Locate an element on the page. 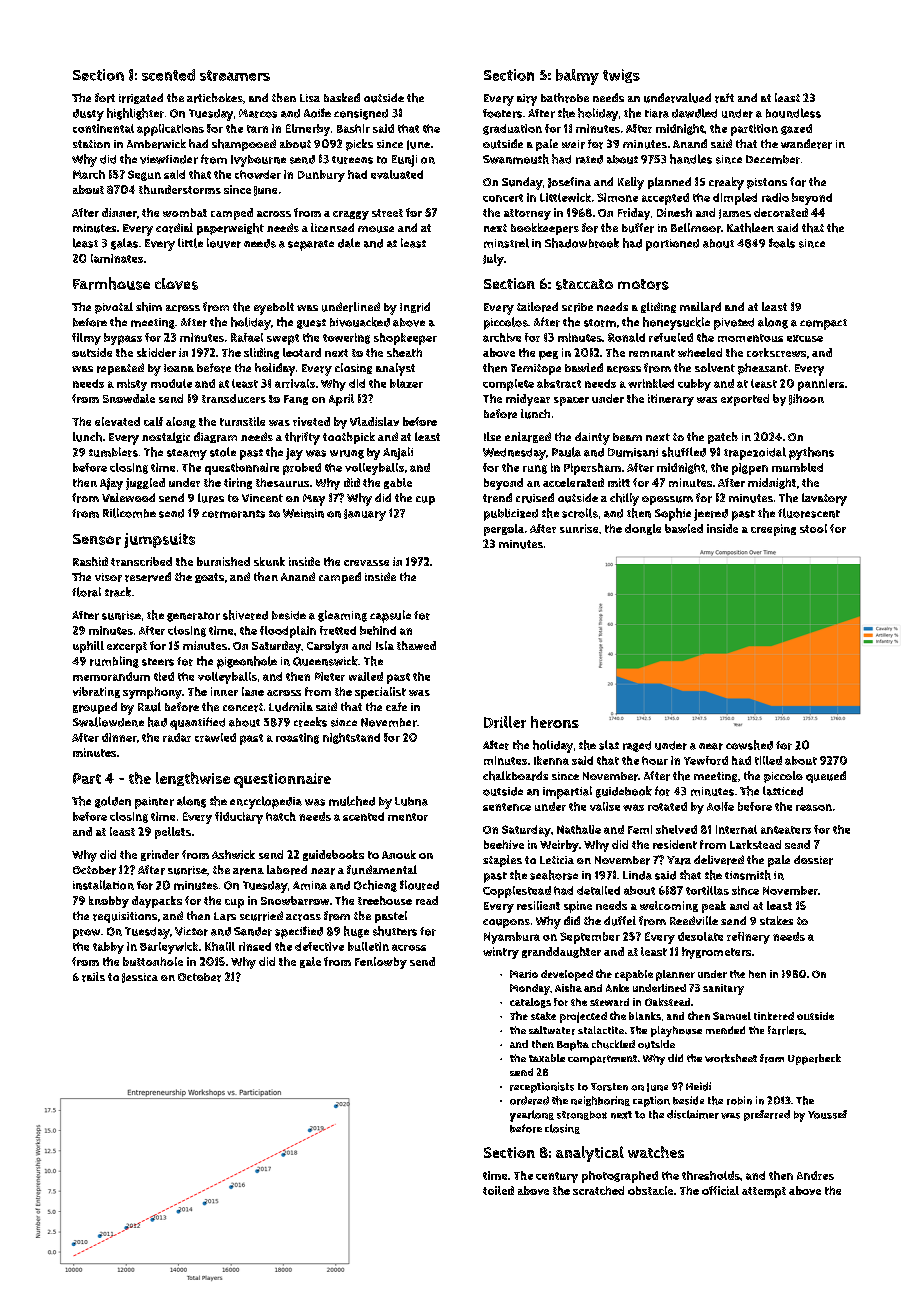 Image resolution: width=924 pixels, height=1308 pixels. Jessica is located at coordinates (140, 978).
